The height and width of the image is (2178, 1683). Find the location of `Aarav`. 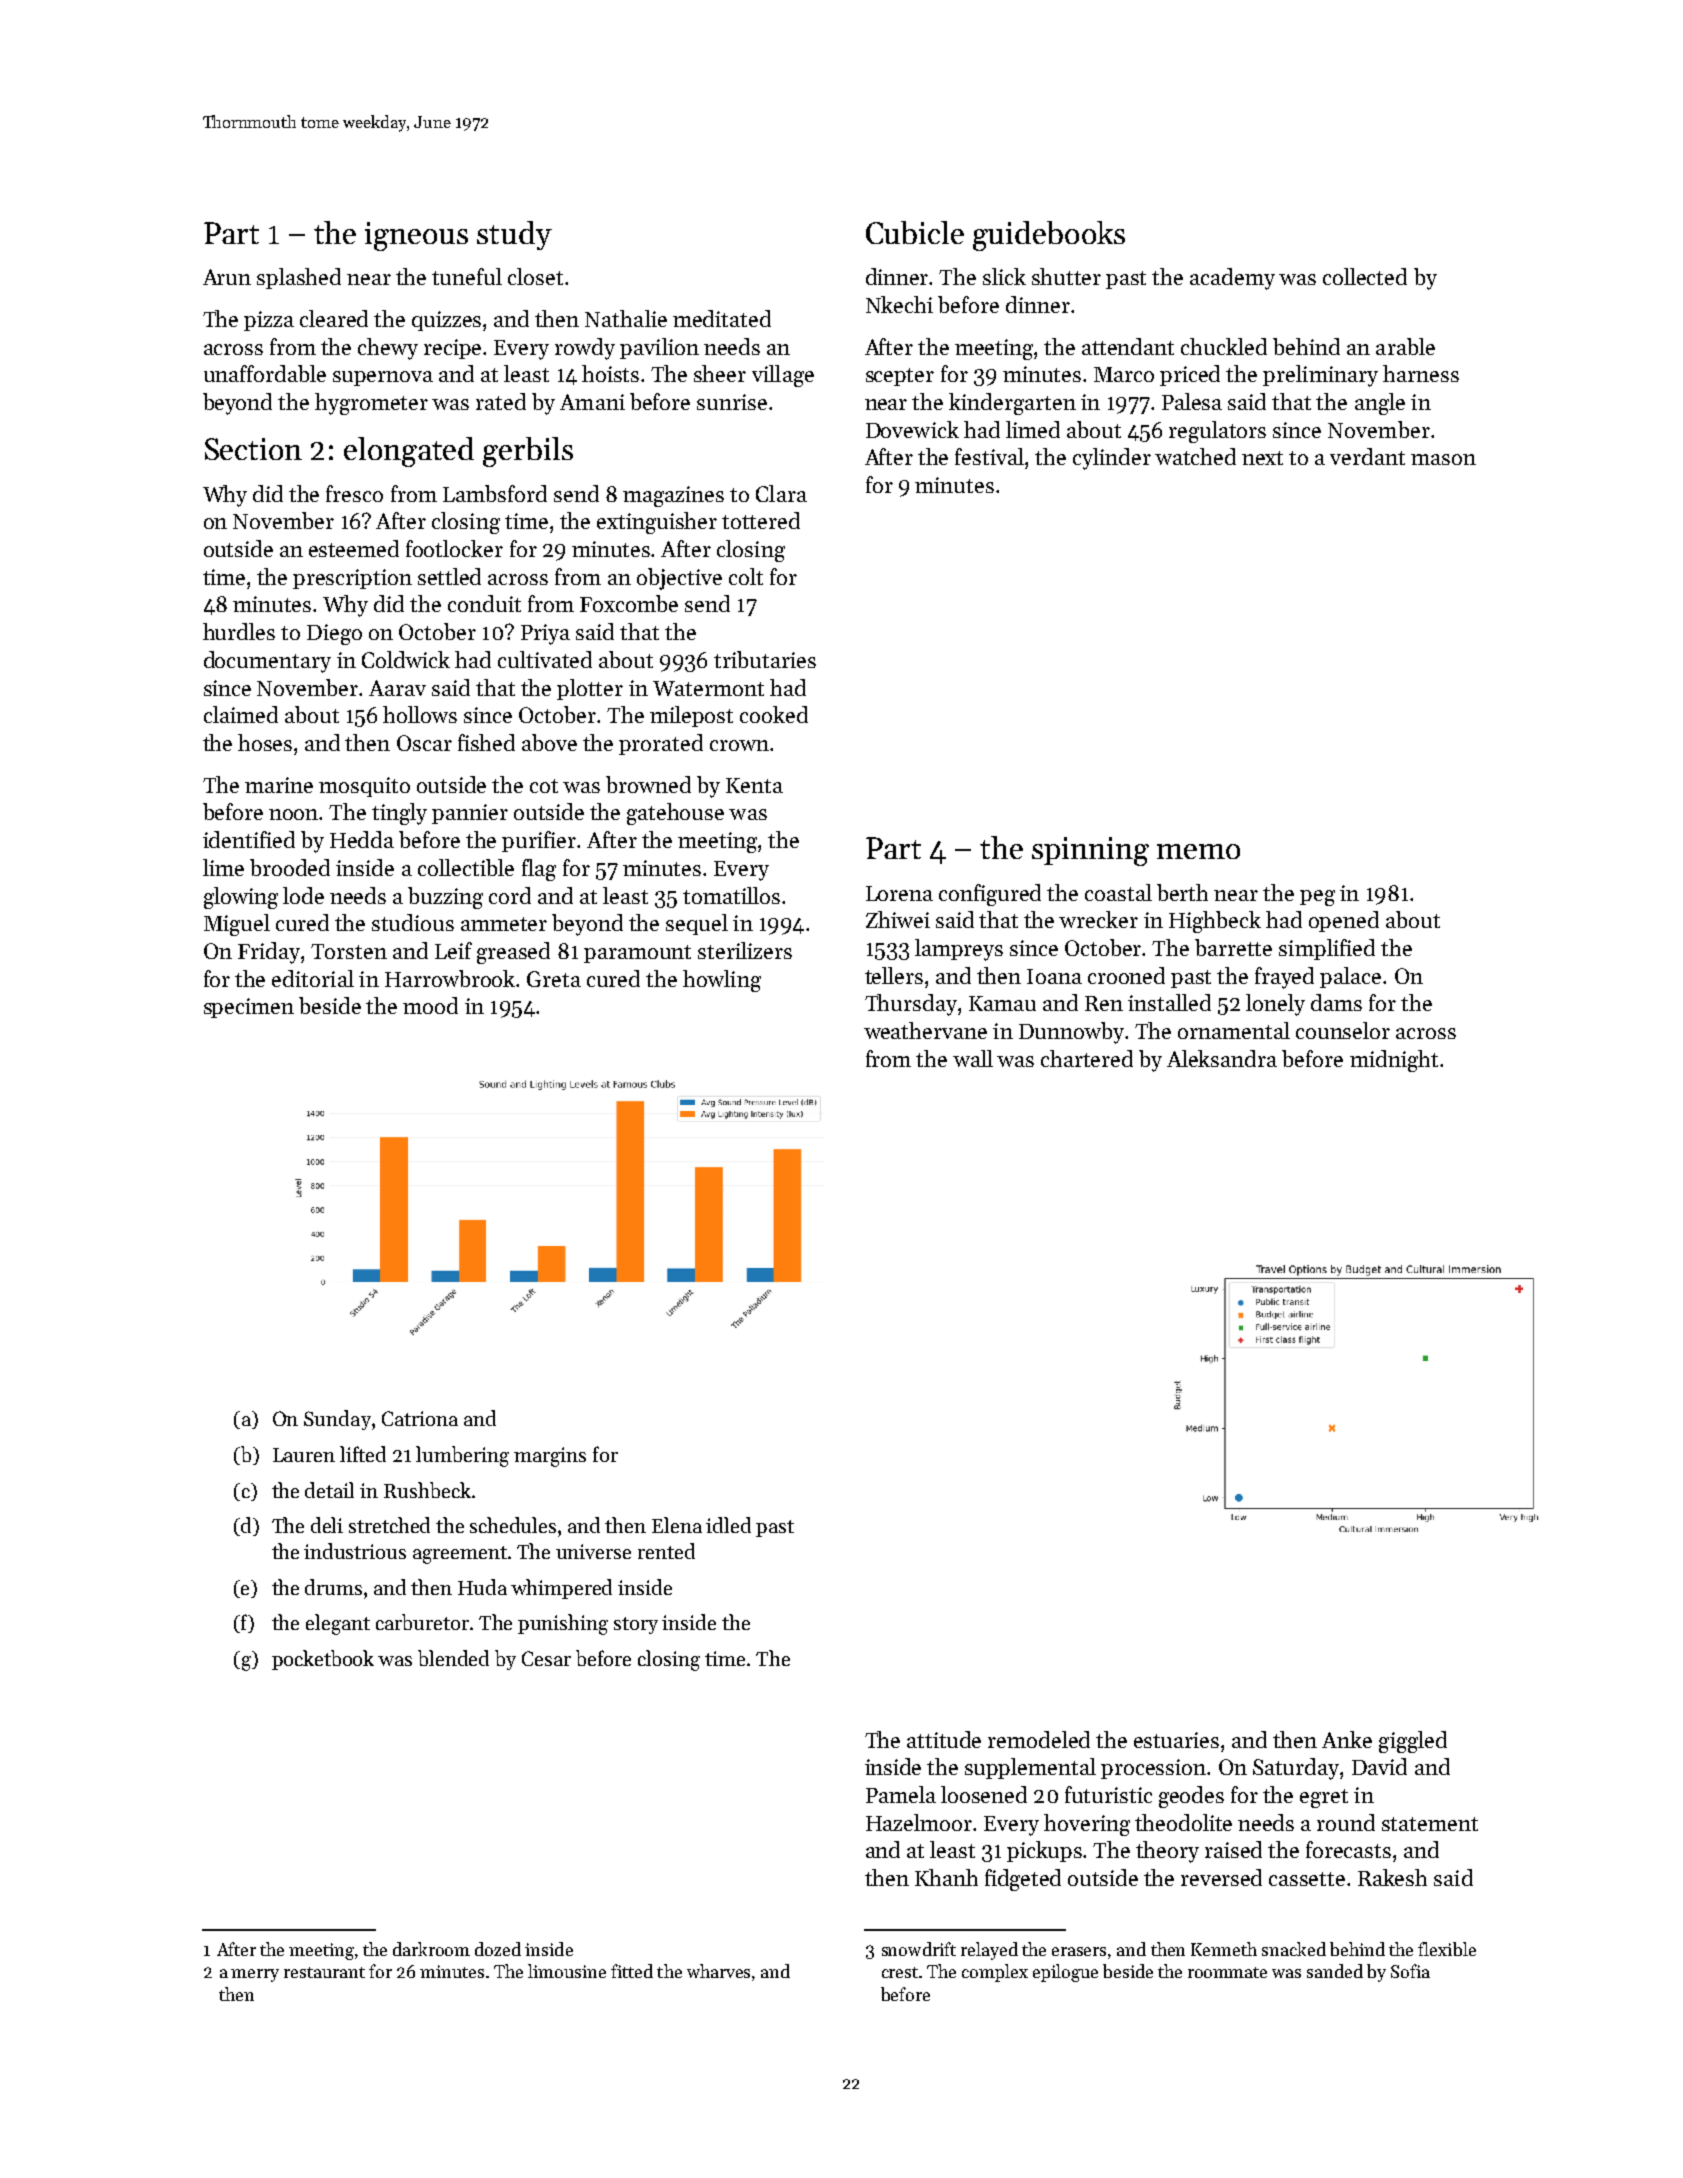

Aarav is located at coordinates (397, 688).
